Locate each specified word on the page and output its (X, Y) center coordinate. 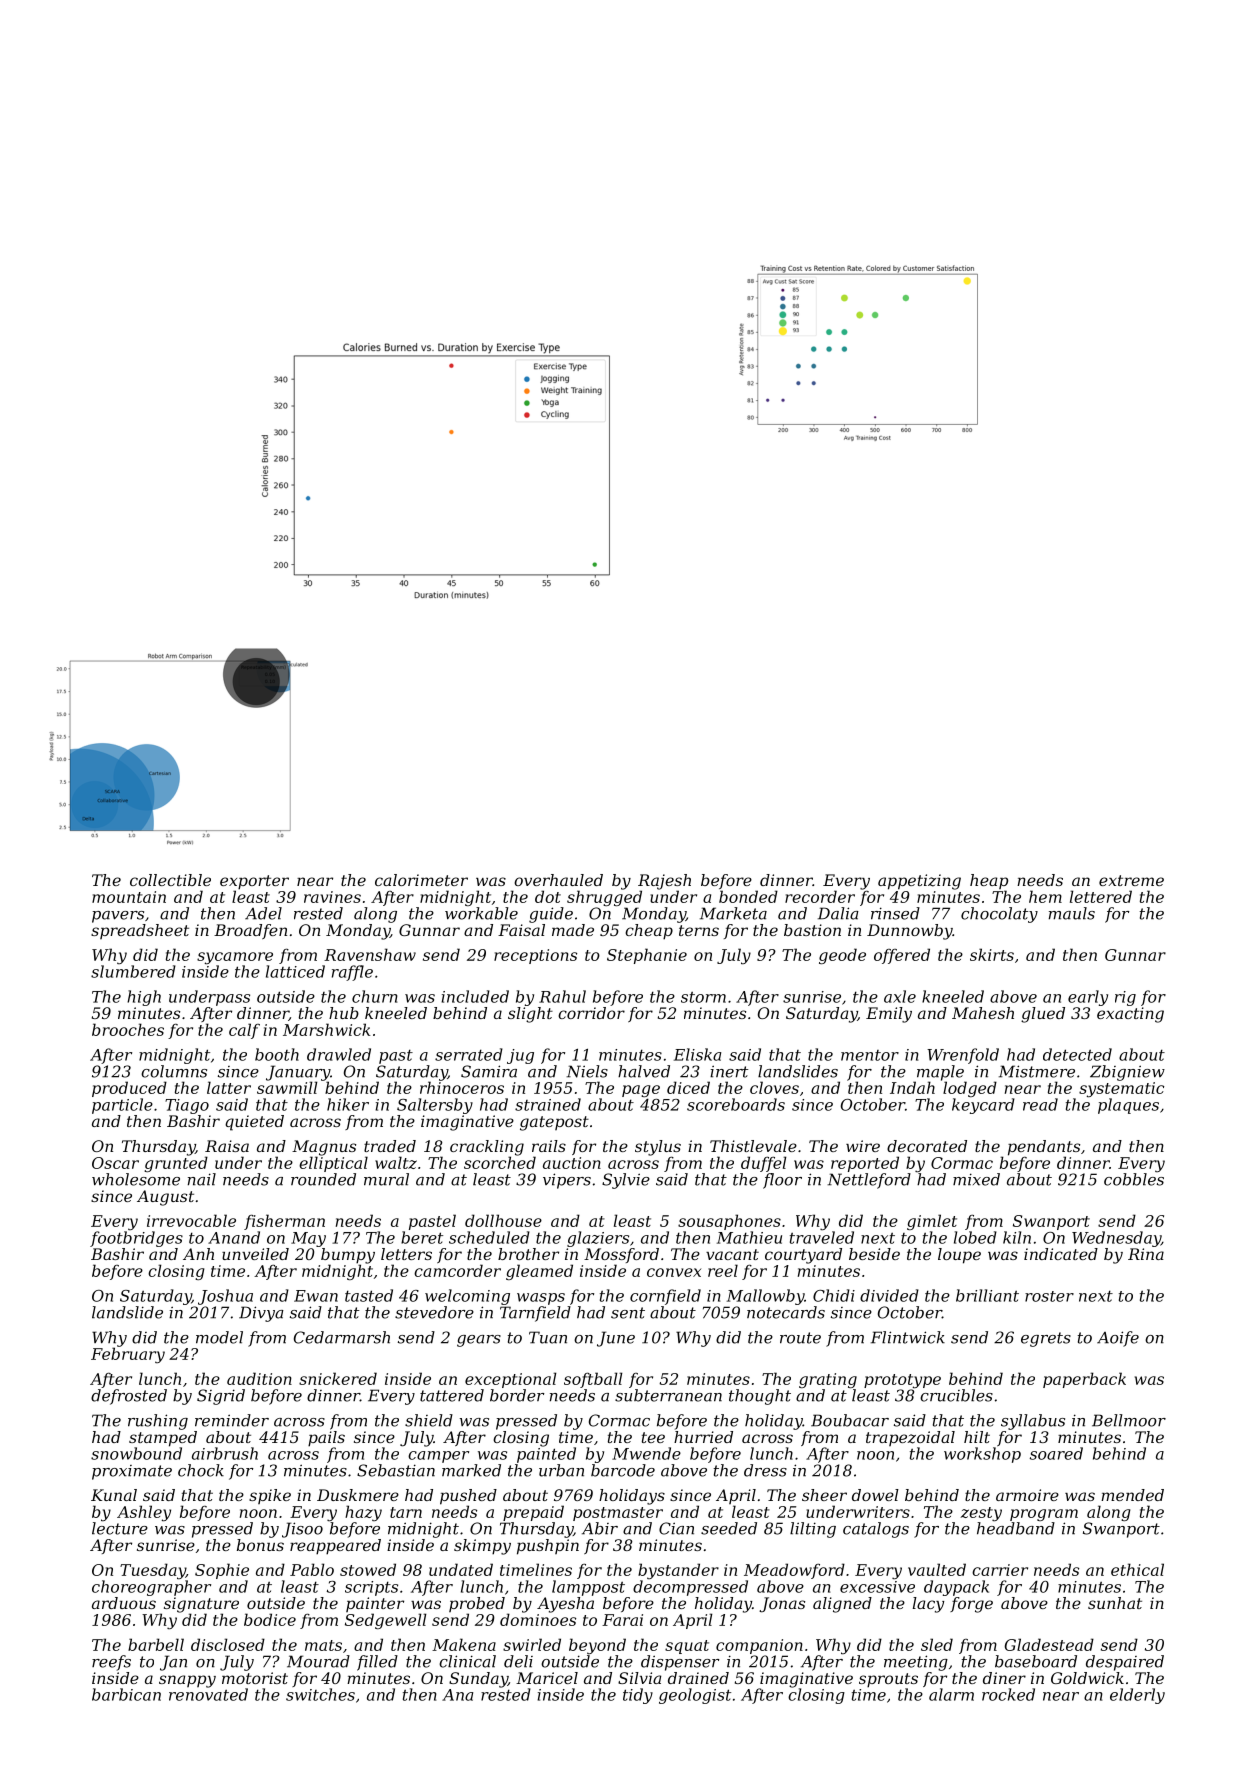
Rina (1146, 1254)
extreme (1131, 880)
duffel (764, 1164)
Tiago (187, 1106)
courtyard (803, 1256)
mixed (976, 1179)
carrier (1000, 1570)
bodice (270, 1619)
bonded (748, 896)
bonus (260, 1545)
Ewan (316, 1296)
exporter (254, 882)
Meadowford (794, 1571)
